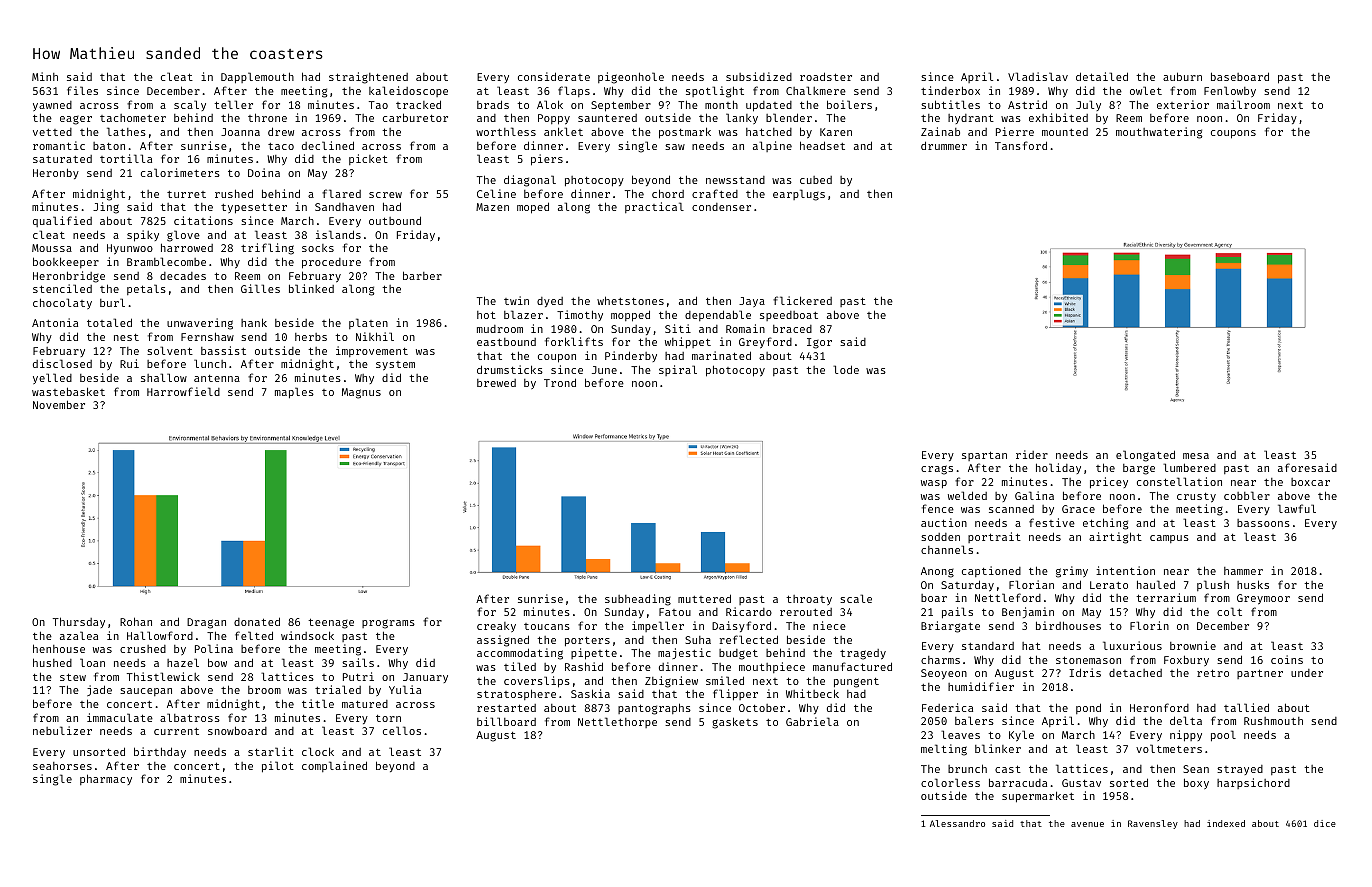  What do you see at coordinates (187, 247) in the page?
I see `harrowed` at bounding box center [187, 247].
